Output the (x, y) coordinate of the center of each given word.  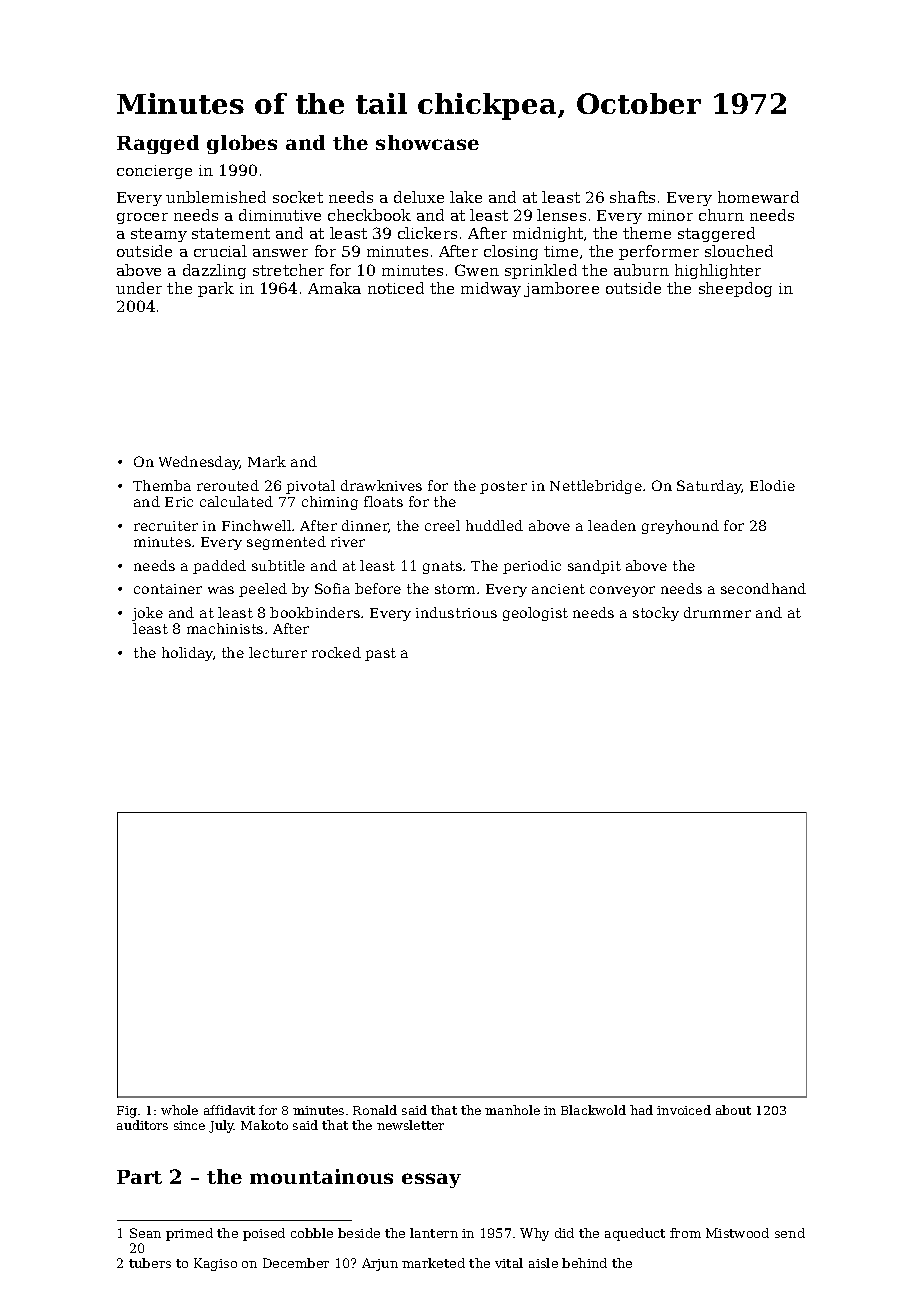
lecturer (278, 652)
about (733, 1110)
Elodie (772, 485)
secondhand (763, 588)
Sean (145, 1233)
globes (242, 144)
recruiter (166, 526)
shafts (632, 197)
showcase (427, 142)
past (380, 654)
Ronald (375, 1110)
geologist (535, 614)
